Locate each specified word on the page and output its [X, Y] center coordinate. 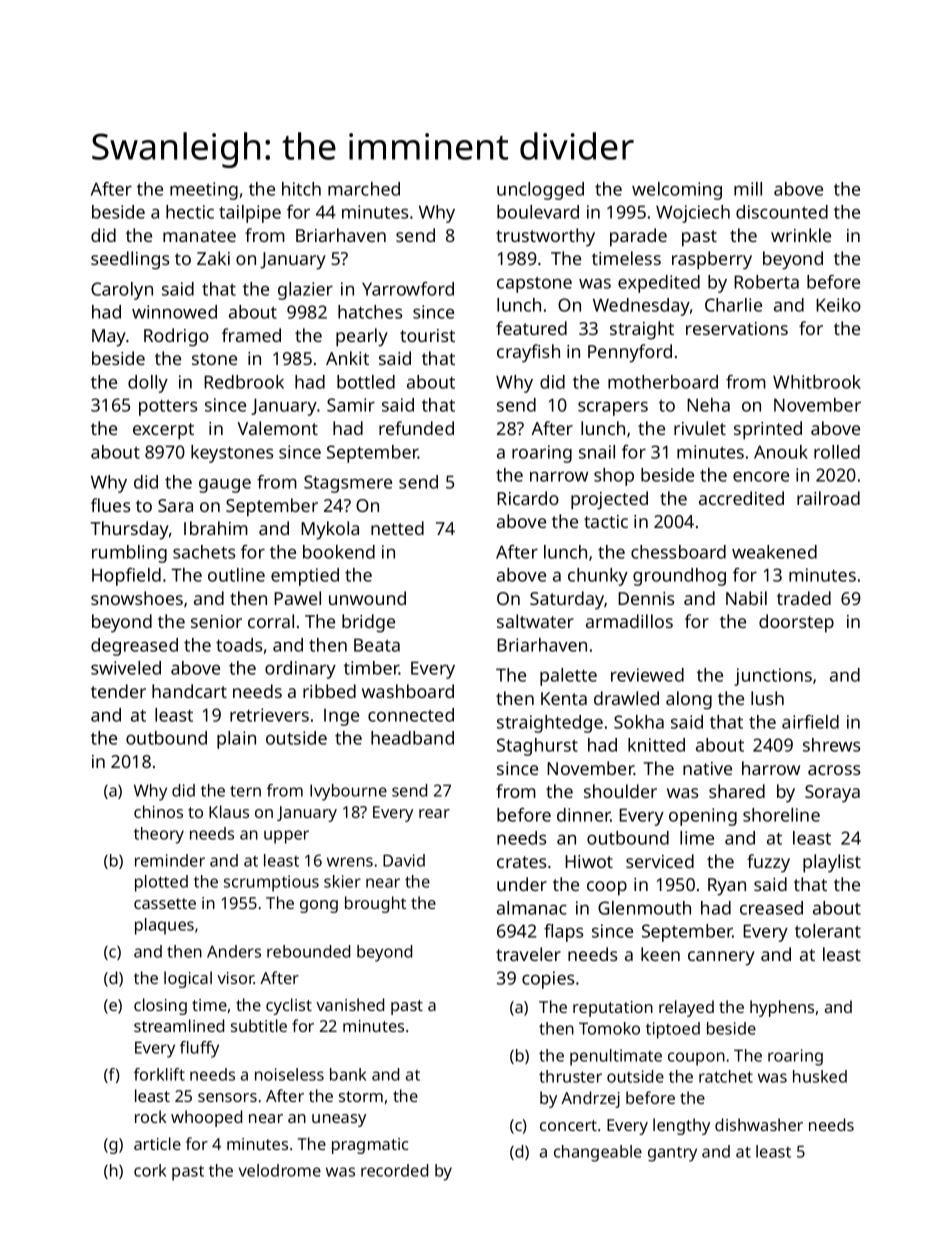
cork [150, 1170]
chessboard [678, 552]
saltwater [535, 621]
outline [236, 575]
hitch [301, 189]
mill [748, 189]
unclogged [540, 191]
